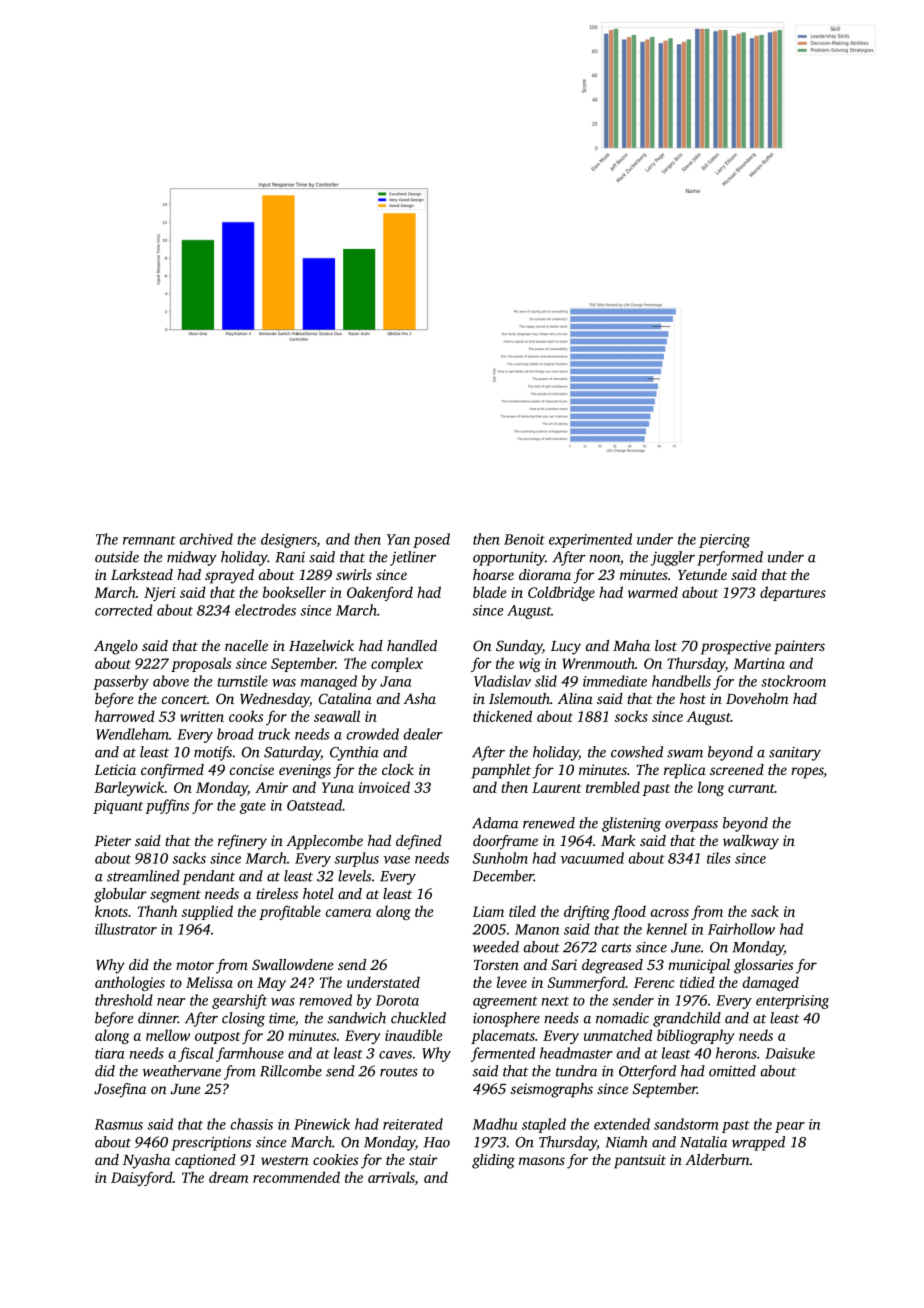 This screenshot has height=1308, width=924. I want to click on Daisyford, so click(142, 1178).
